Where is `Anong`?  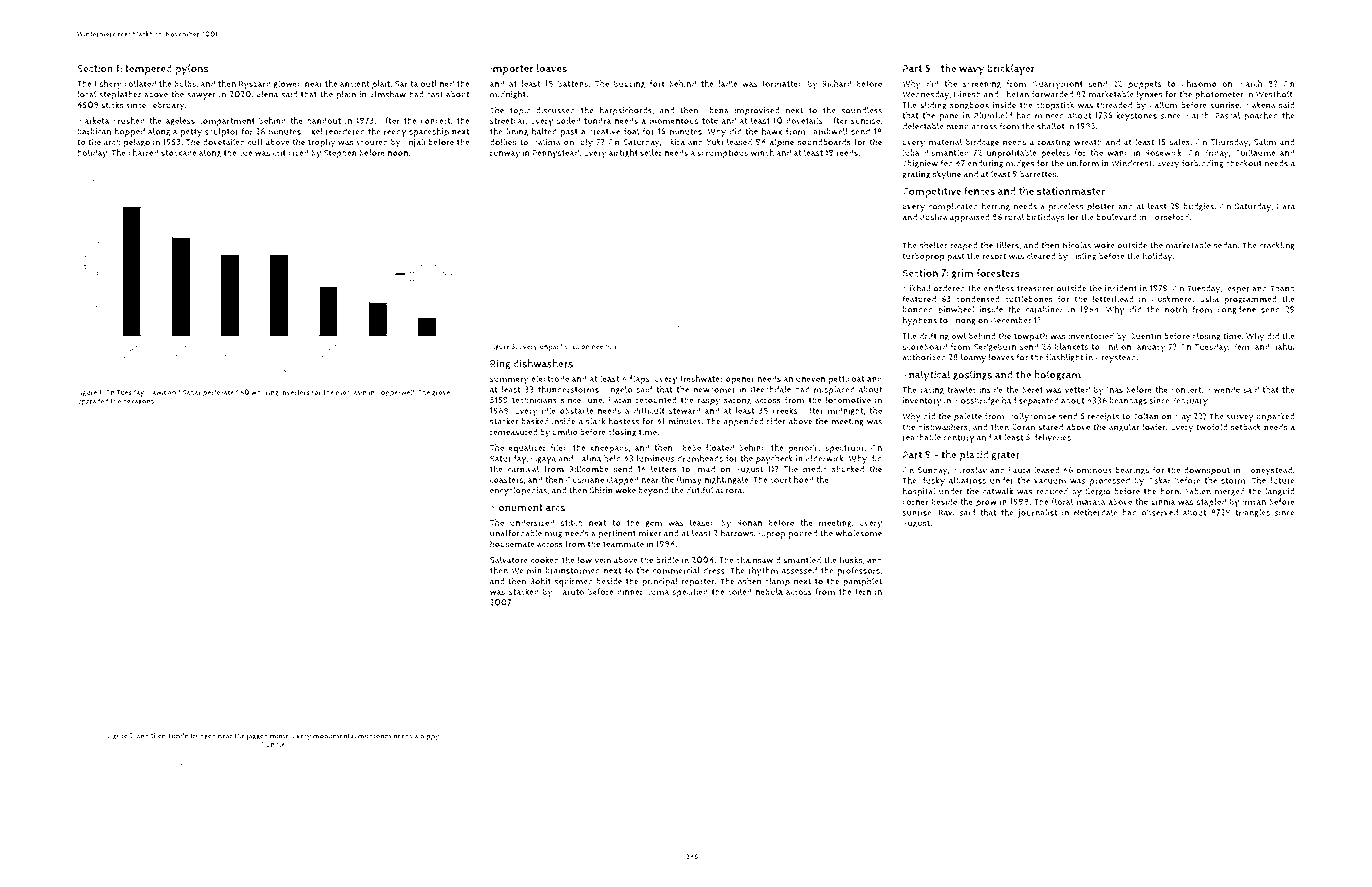
Anong is located at coordinates (963, 321).
